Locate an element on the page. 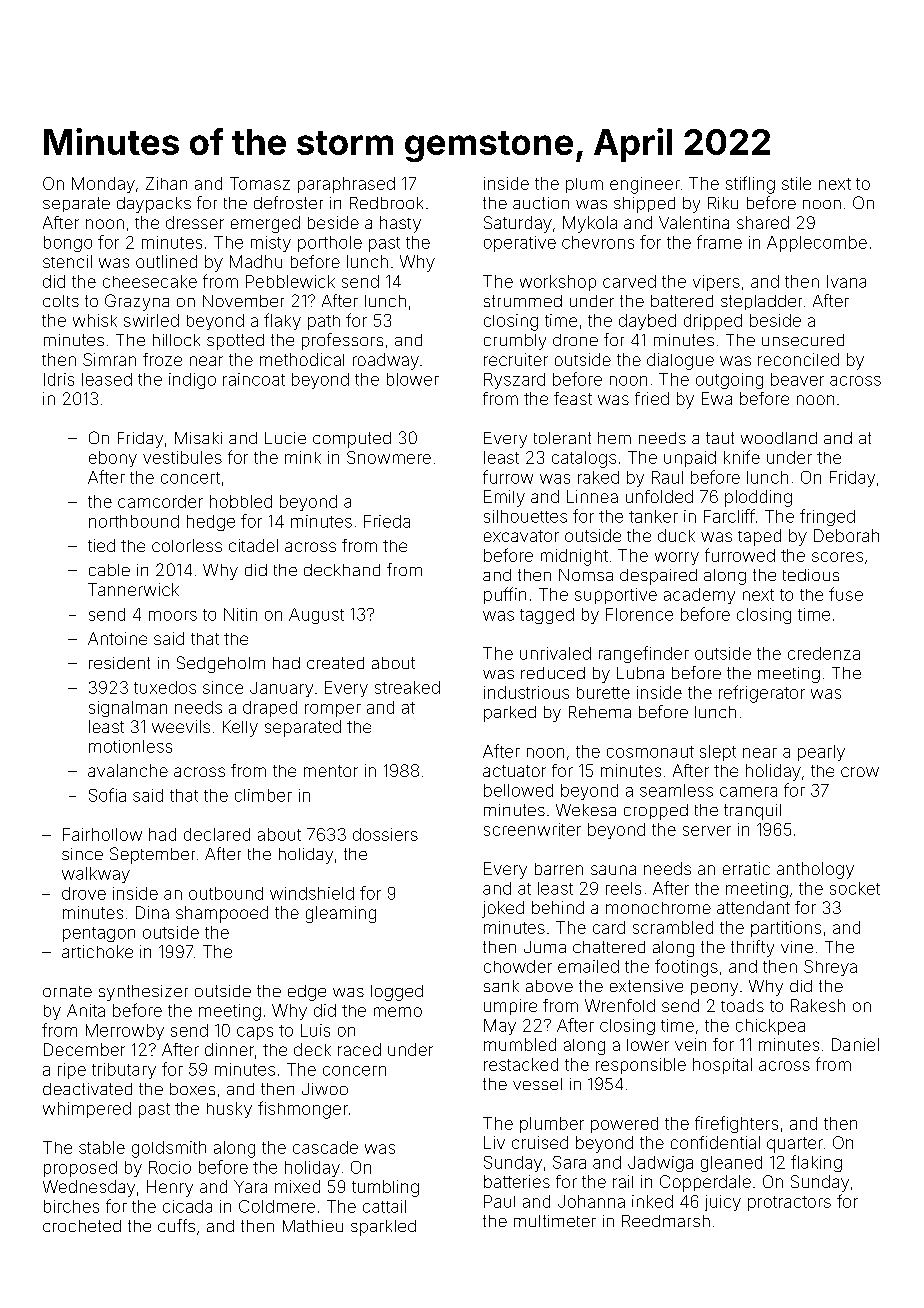  cable is located at coordinates (109, 570).
